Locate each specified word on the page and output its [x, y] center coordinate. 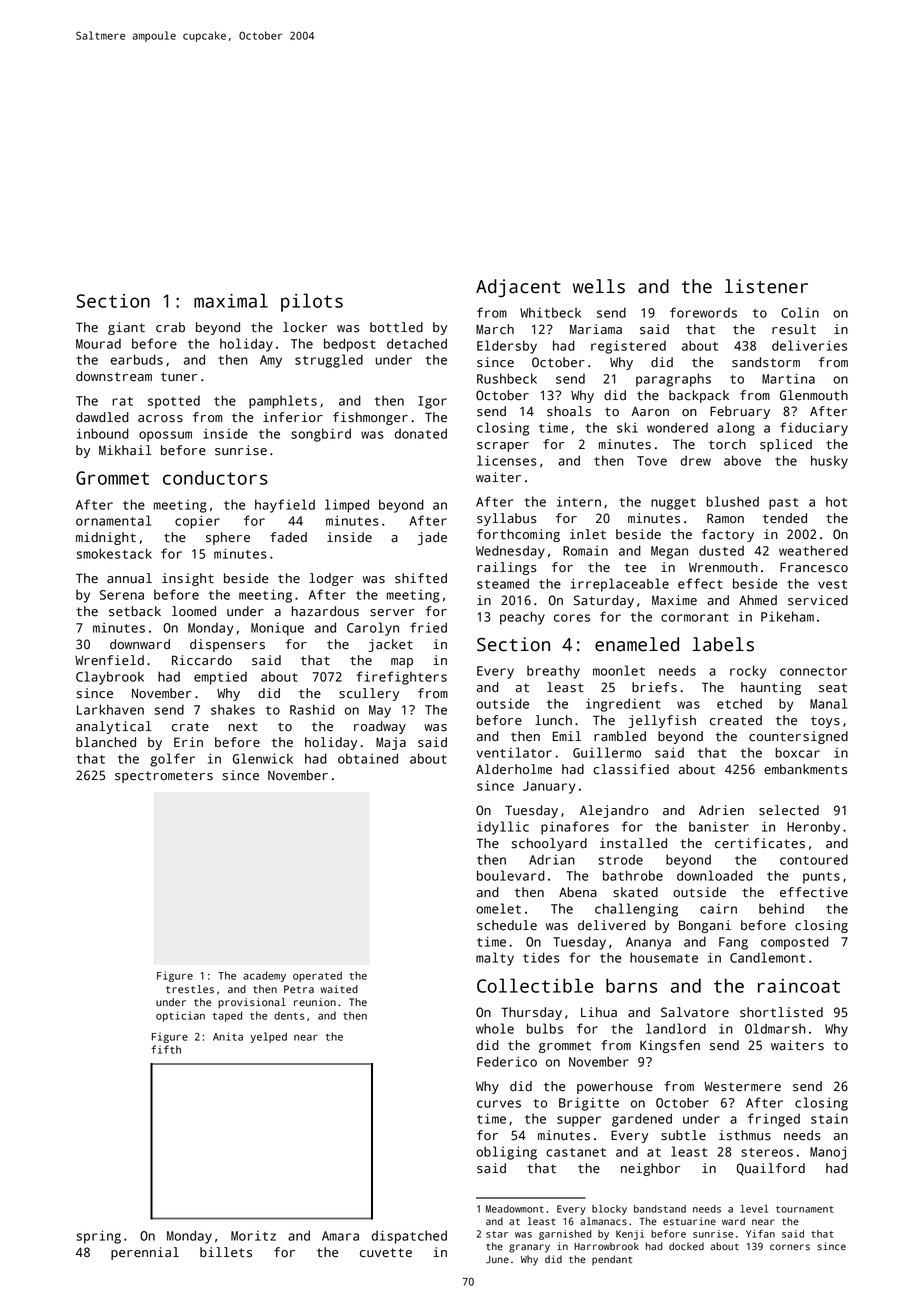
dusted [721, 550]
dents [289, 1015]
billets [226, 1252]
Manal [828, 703]
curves [499, 1104]
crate [190, 727]
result [794, 329]
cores [572, 618]
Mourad [98, 344]
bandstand [660, 1209]
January [549, 787]
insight [188, 579]
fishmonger [370, 418]
